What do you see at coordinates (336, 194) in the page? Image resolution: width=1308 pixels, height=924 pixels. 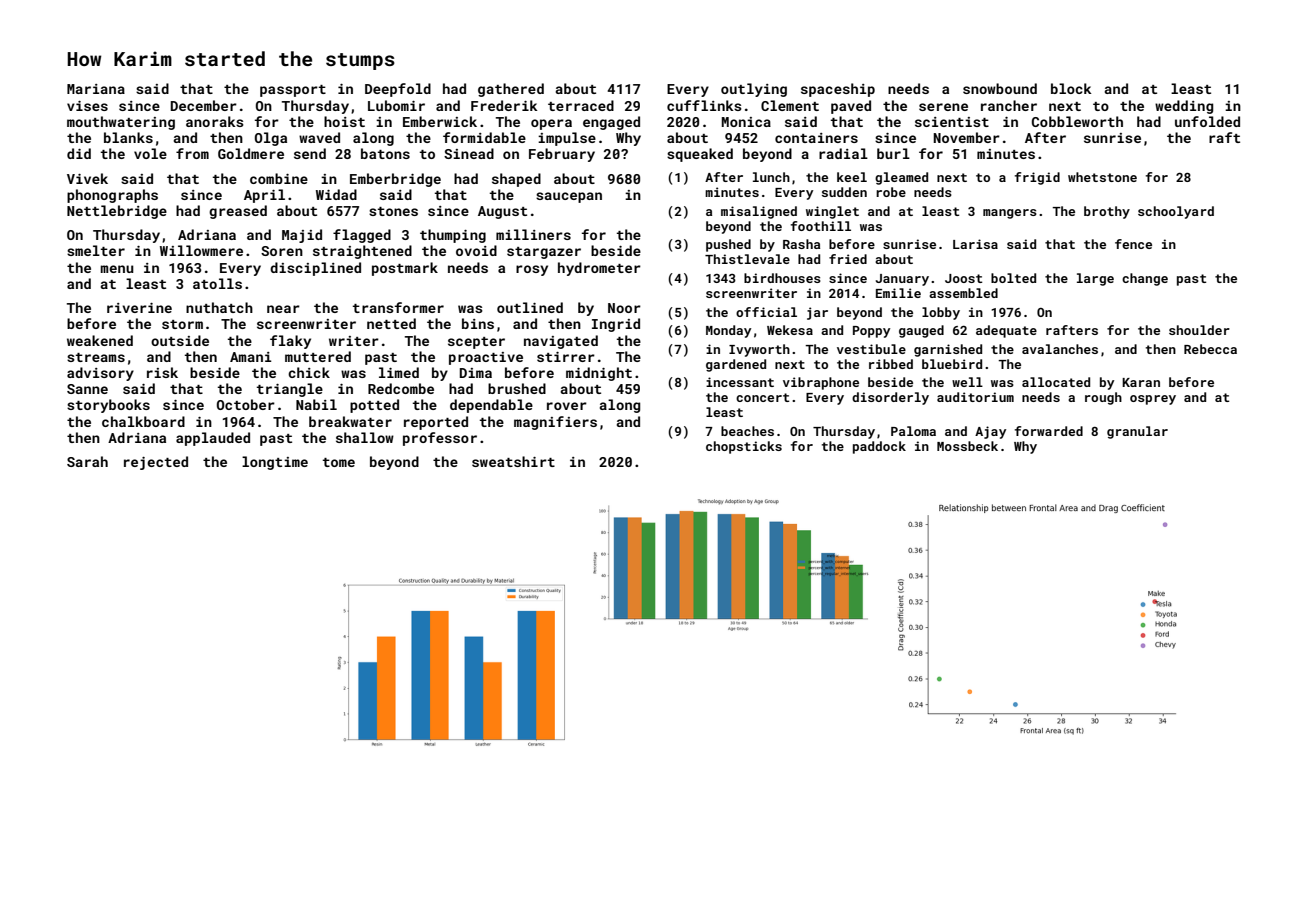 I see `Widad` at bounding box center [336, 194].
